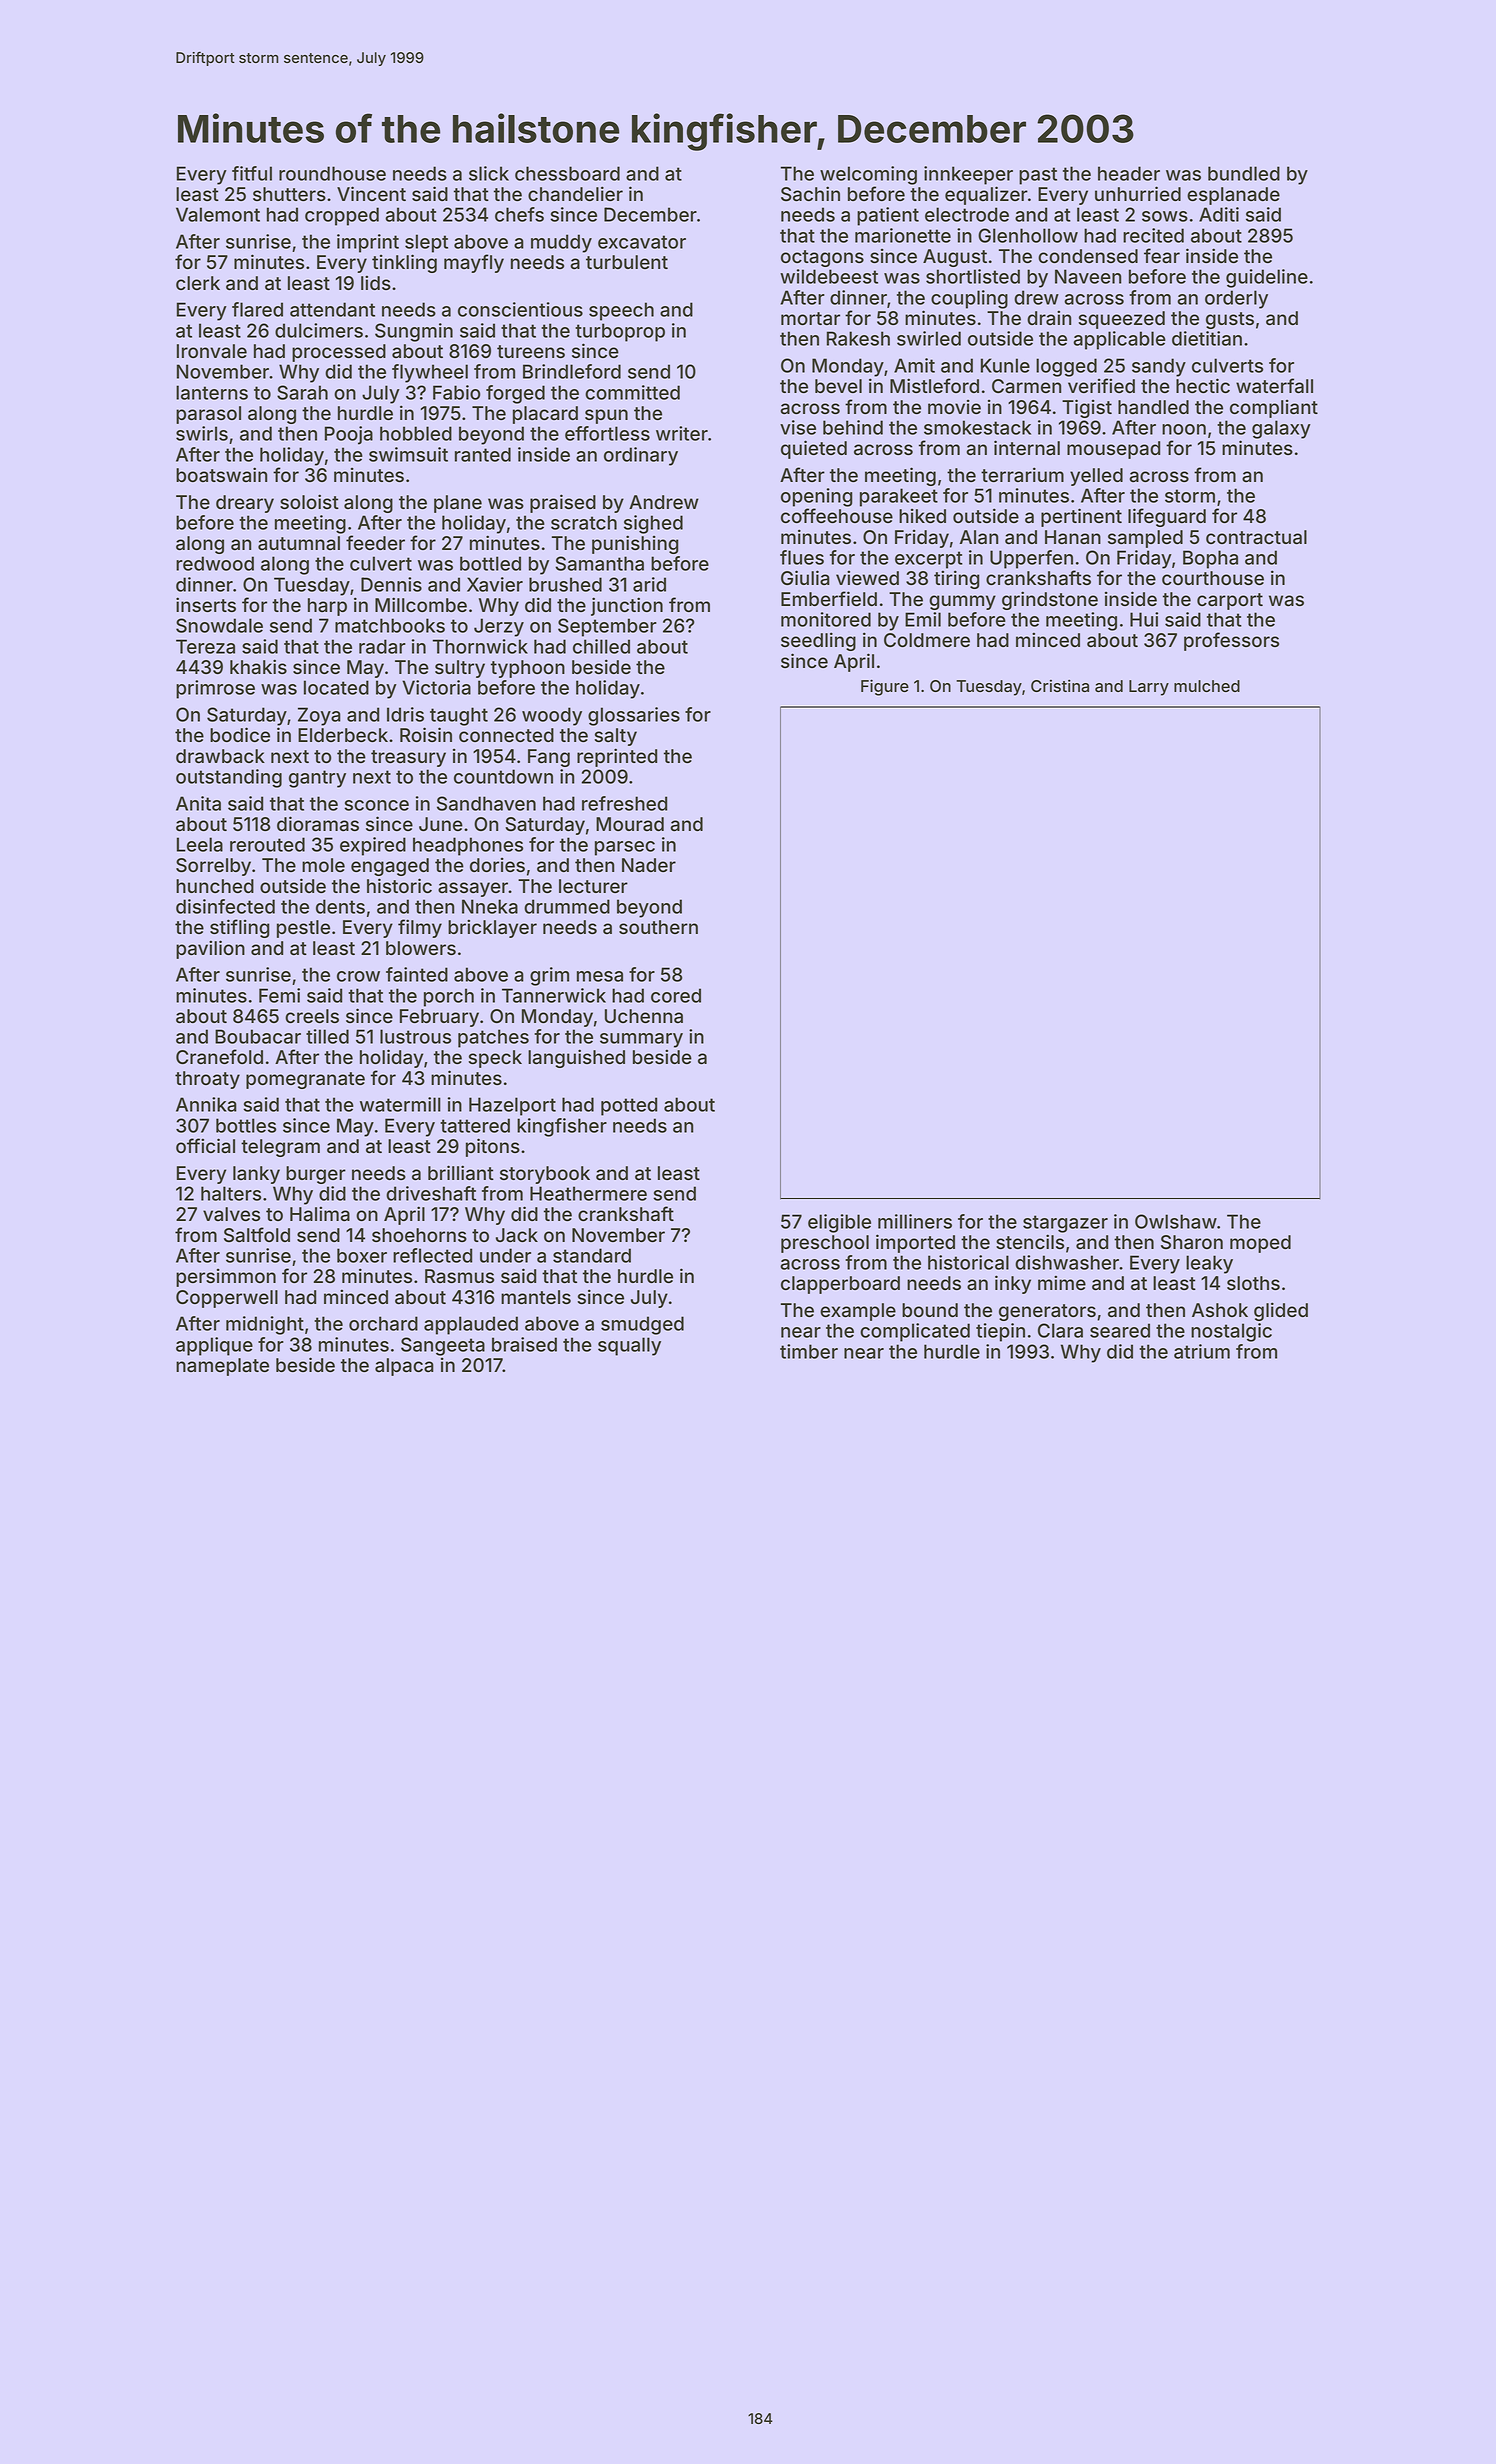 The width and height of the image is (1496, 2464). Describe the element at coordinates (215, 689) in the image. I see `primrose` at that location.
